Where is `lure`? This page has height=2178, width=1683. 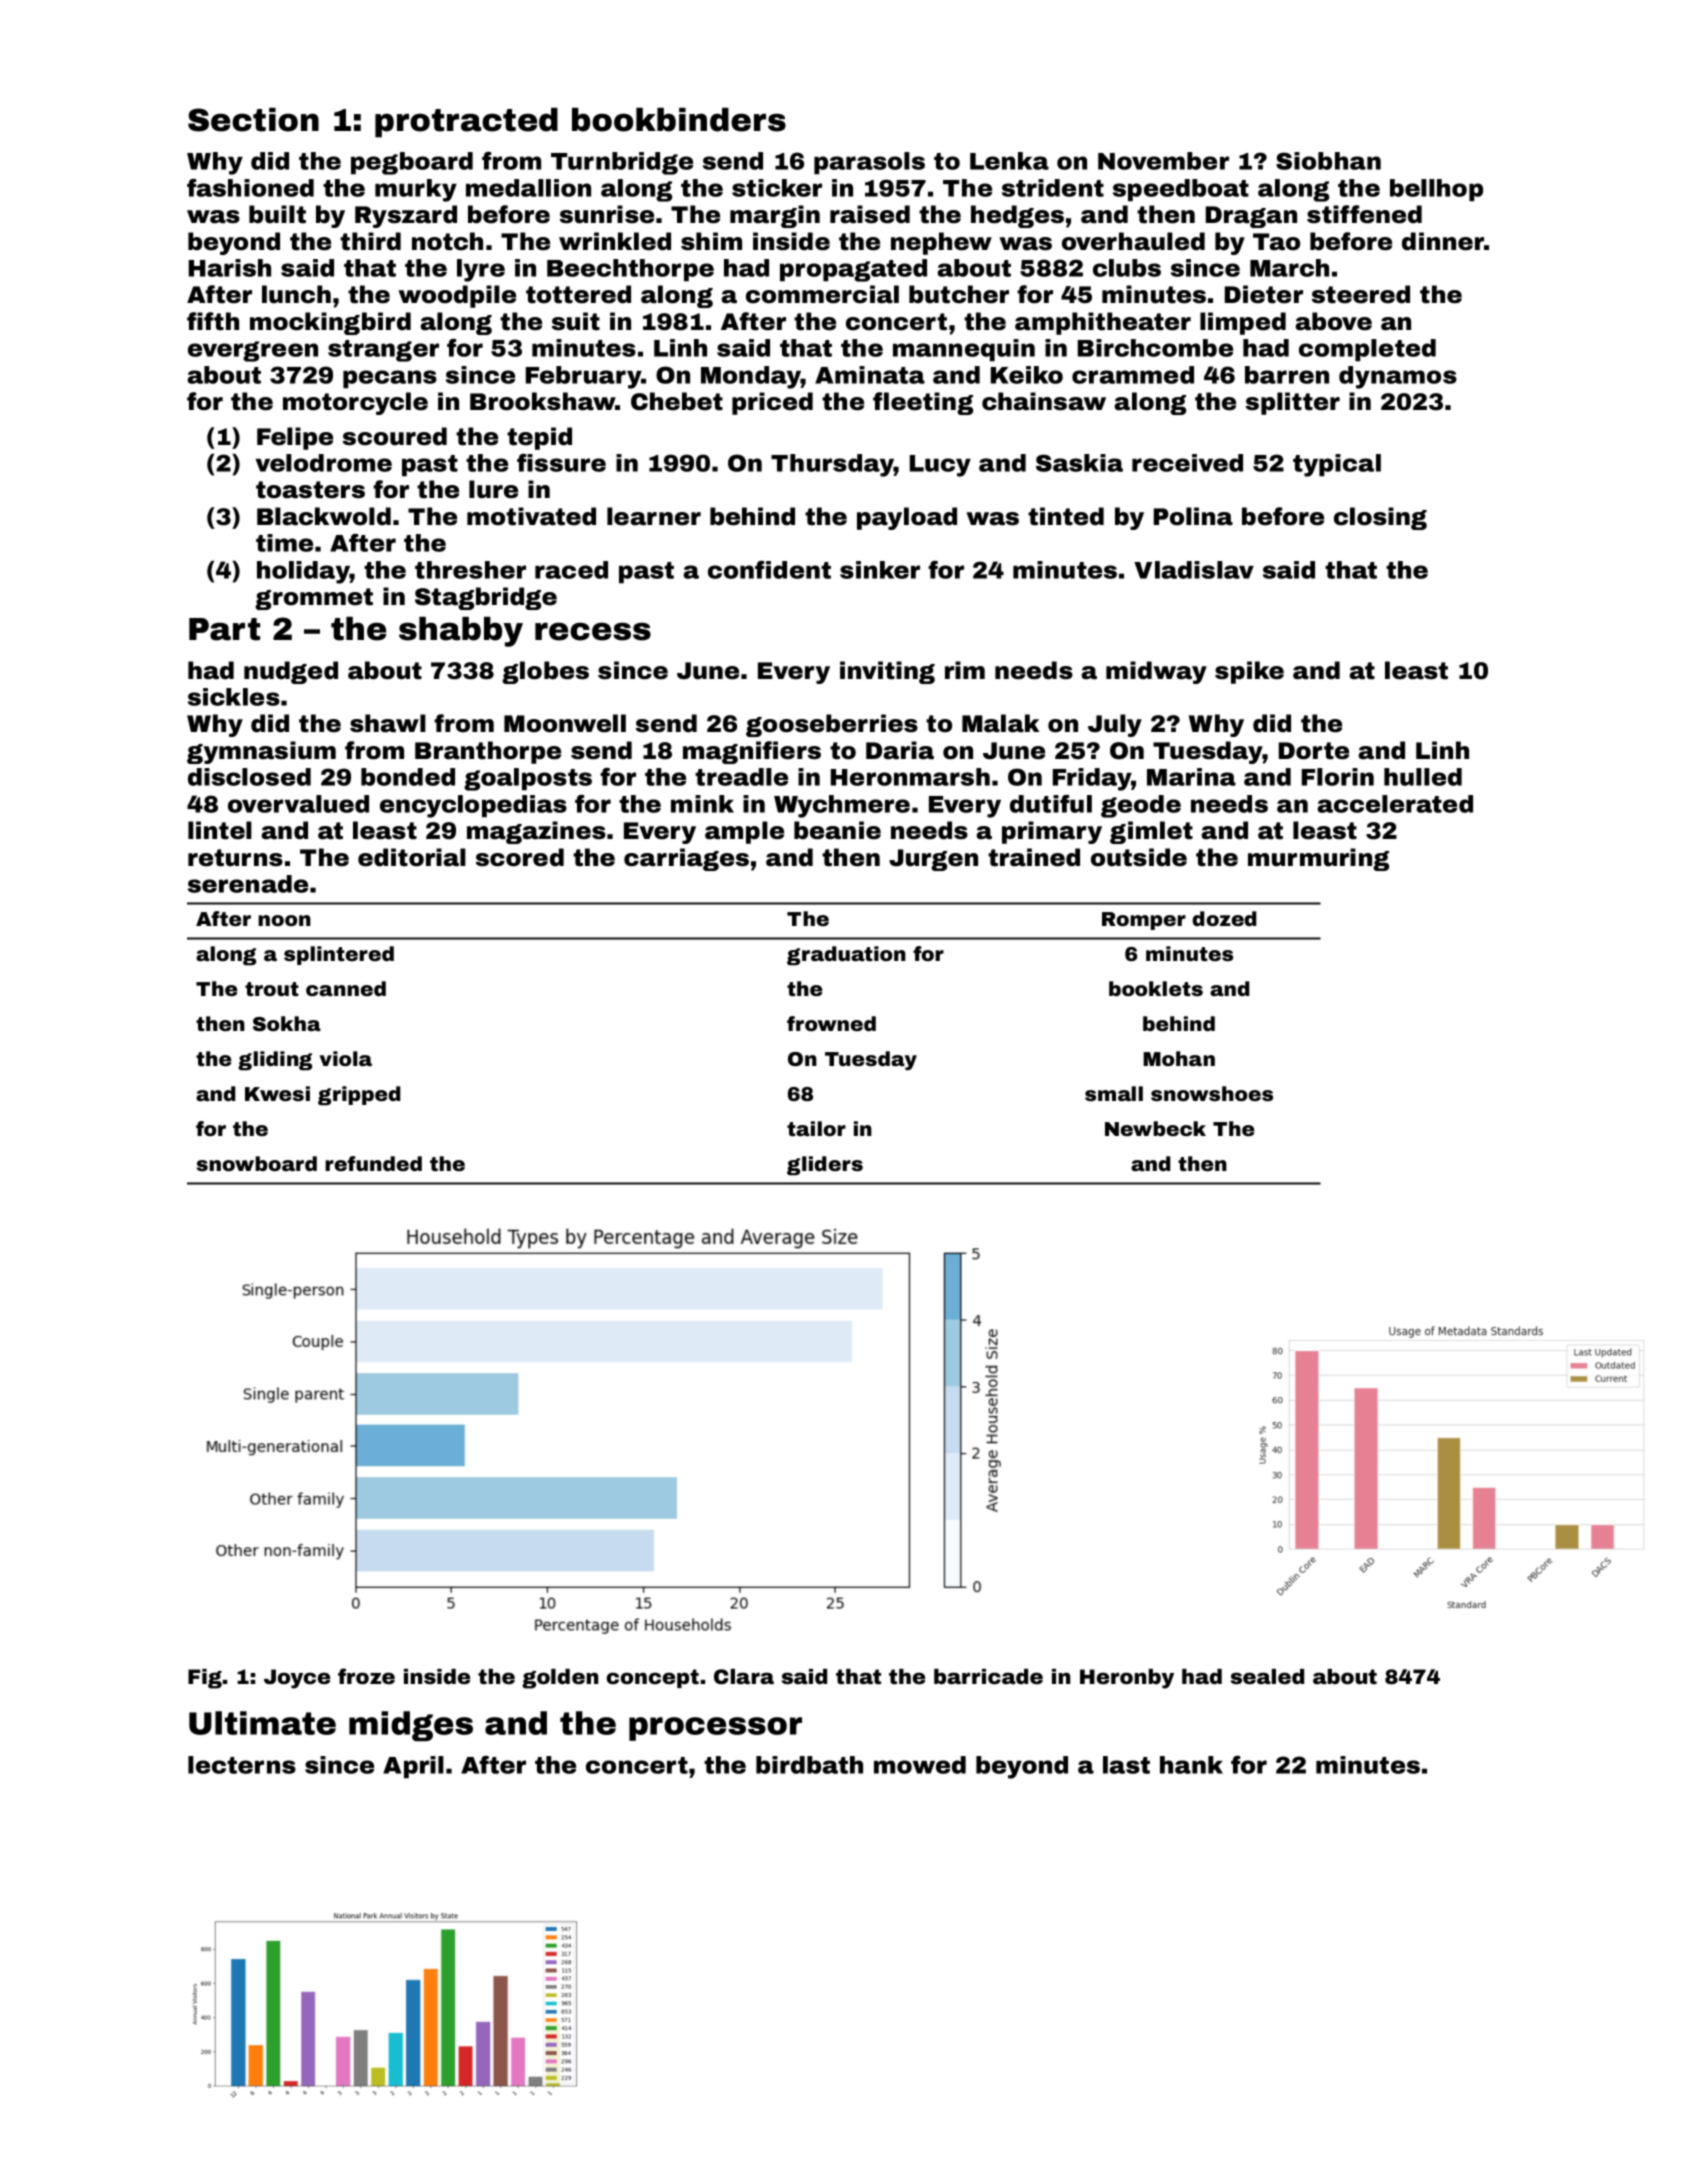 lure is located at coordinates (493, 489).
